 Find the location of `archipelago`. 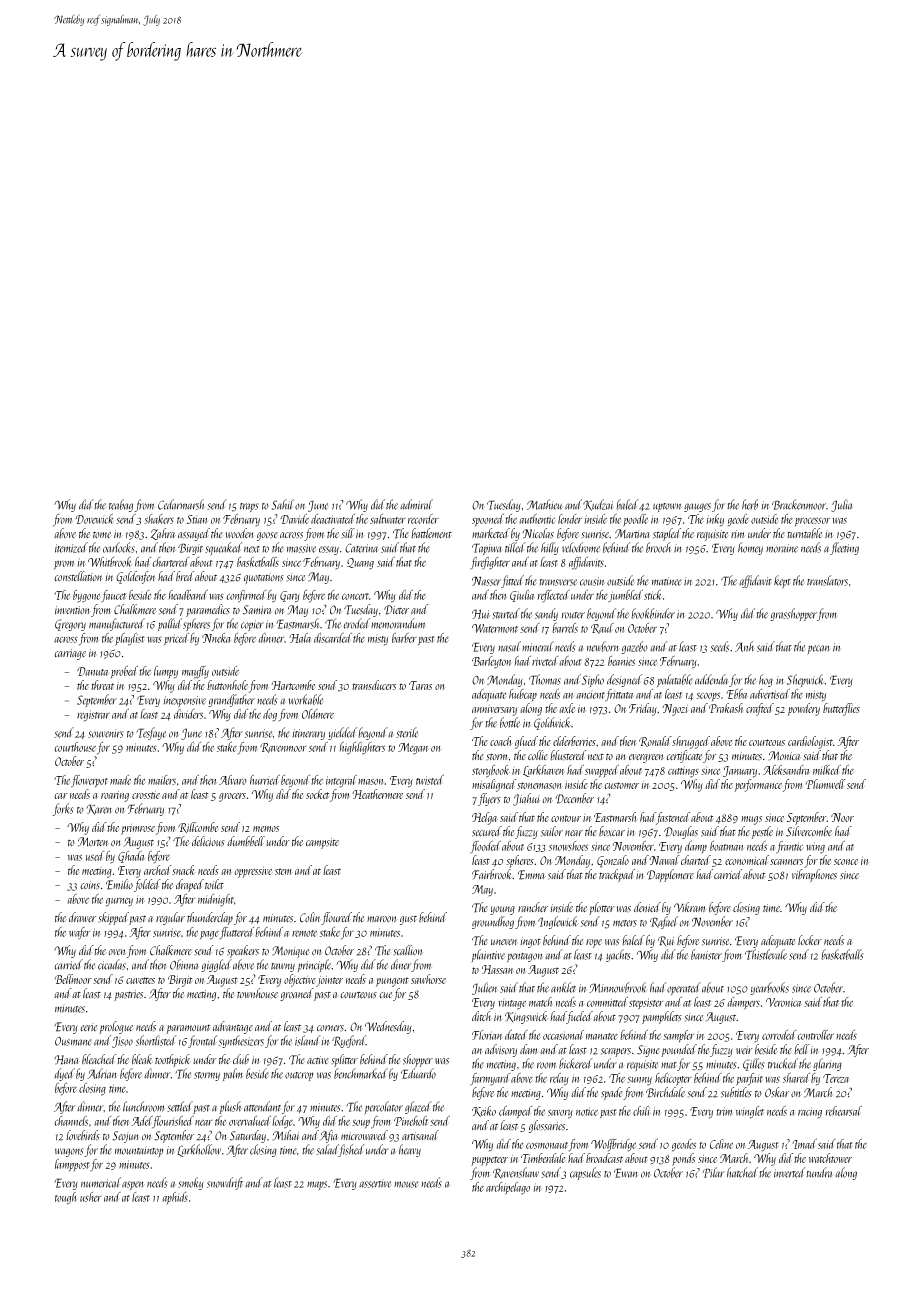

archipelago is located at coordinates (508, 1188).
